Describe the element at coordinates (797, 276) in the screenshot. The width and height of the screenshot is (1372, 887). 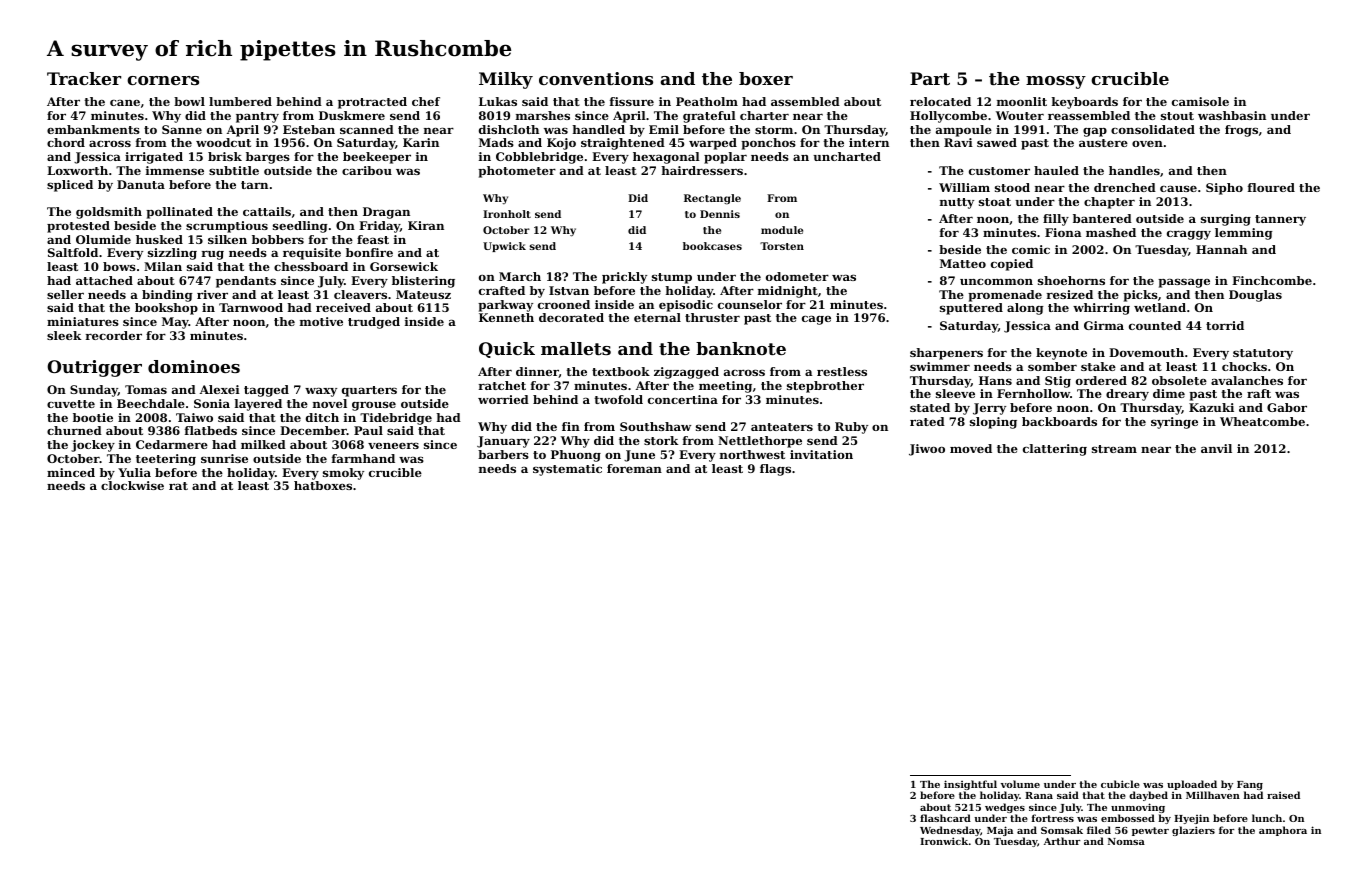
I see `odometer` at that location.
